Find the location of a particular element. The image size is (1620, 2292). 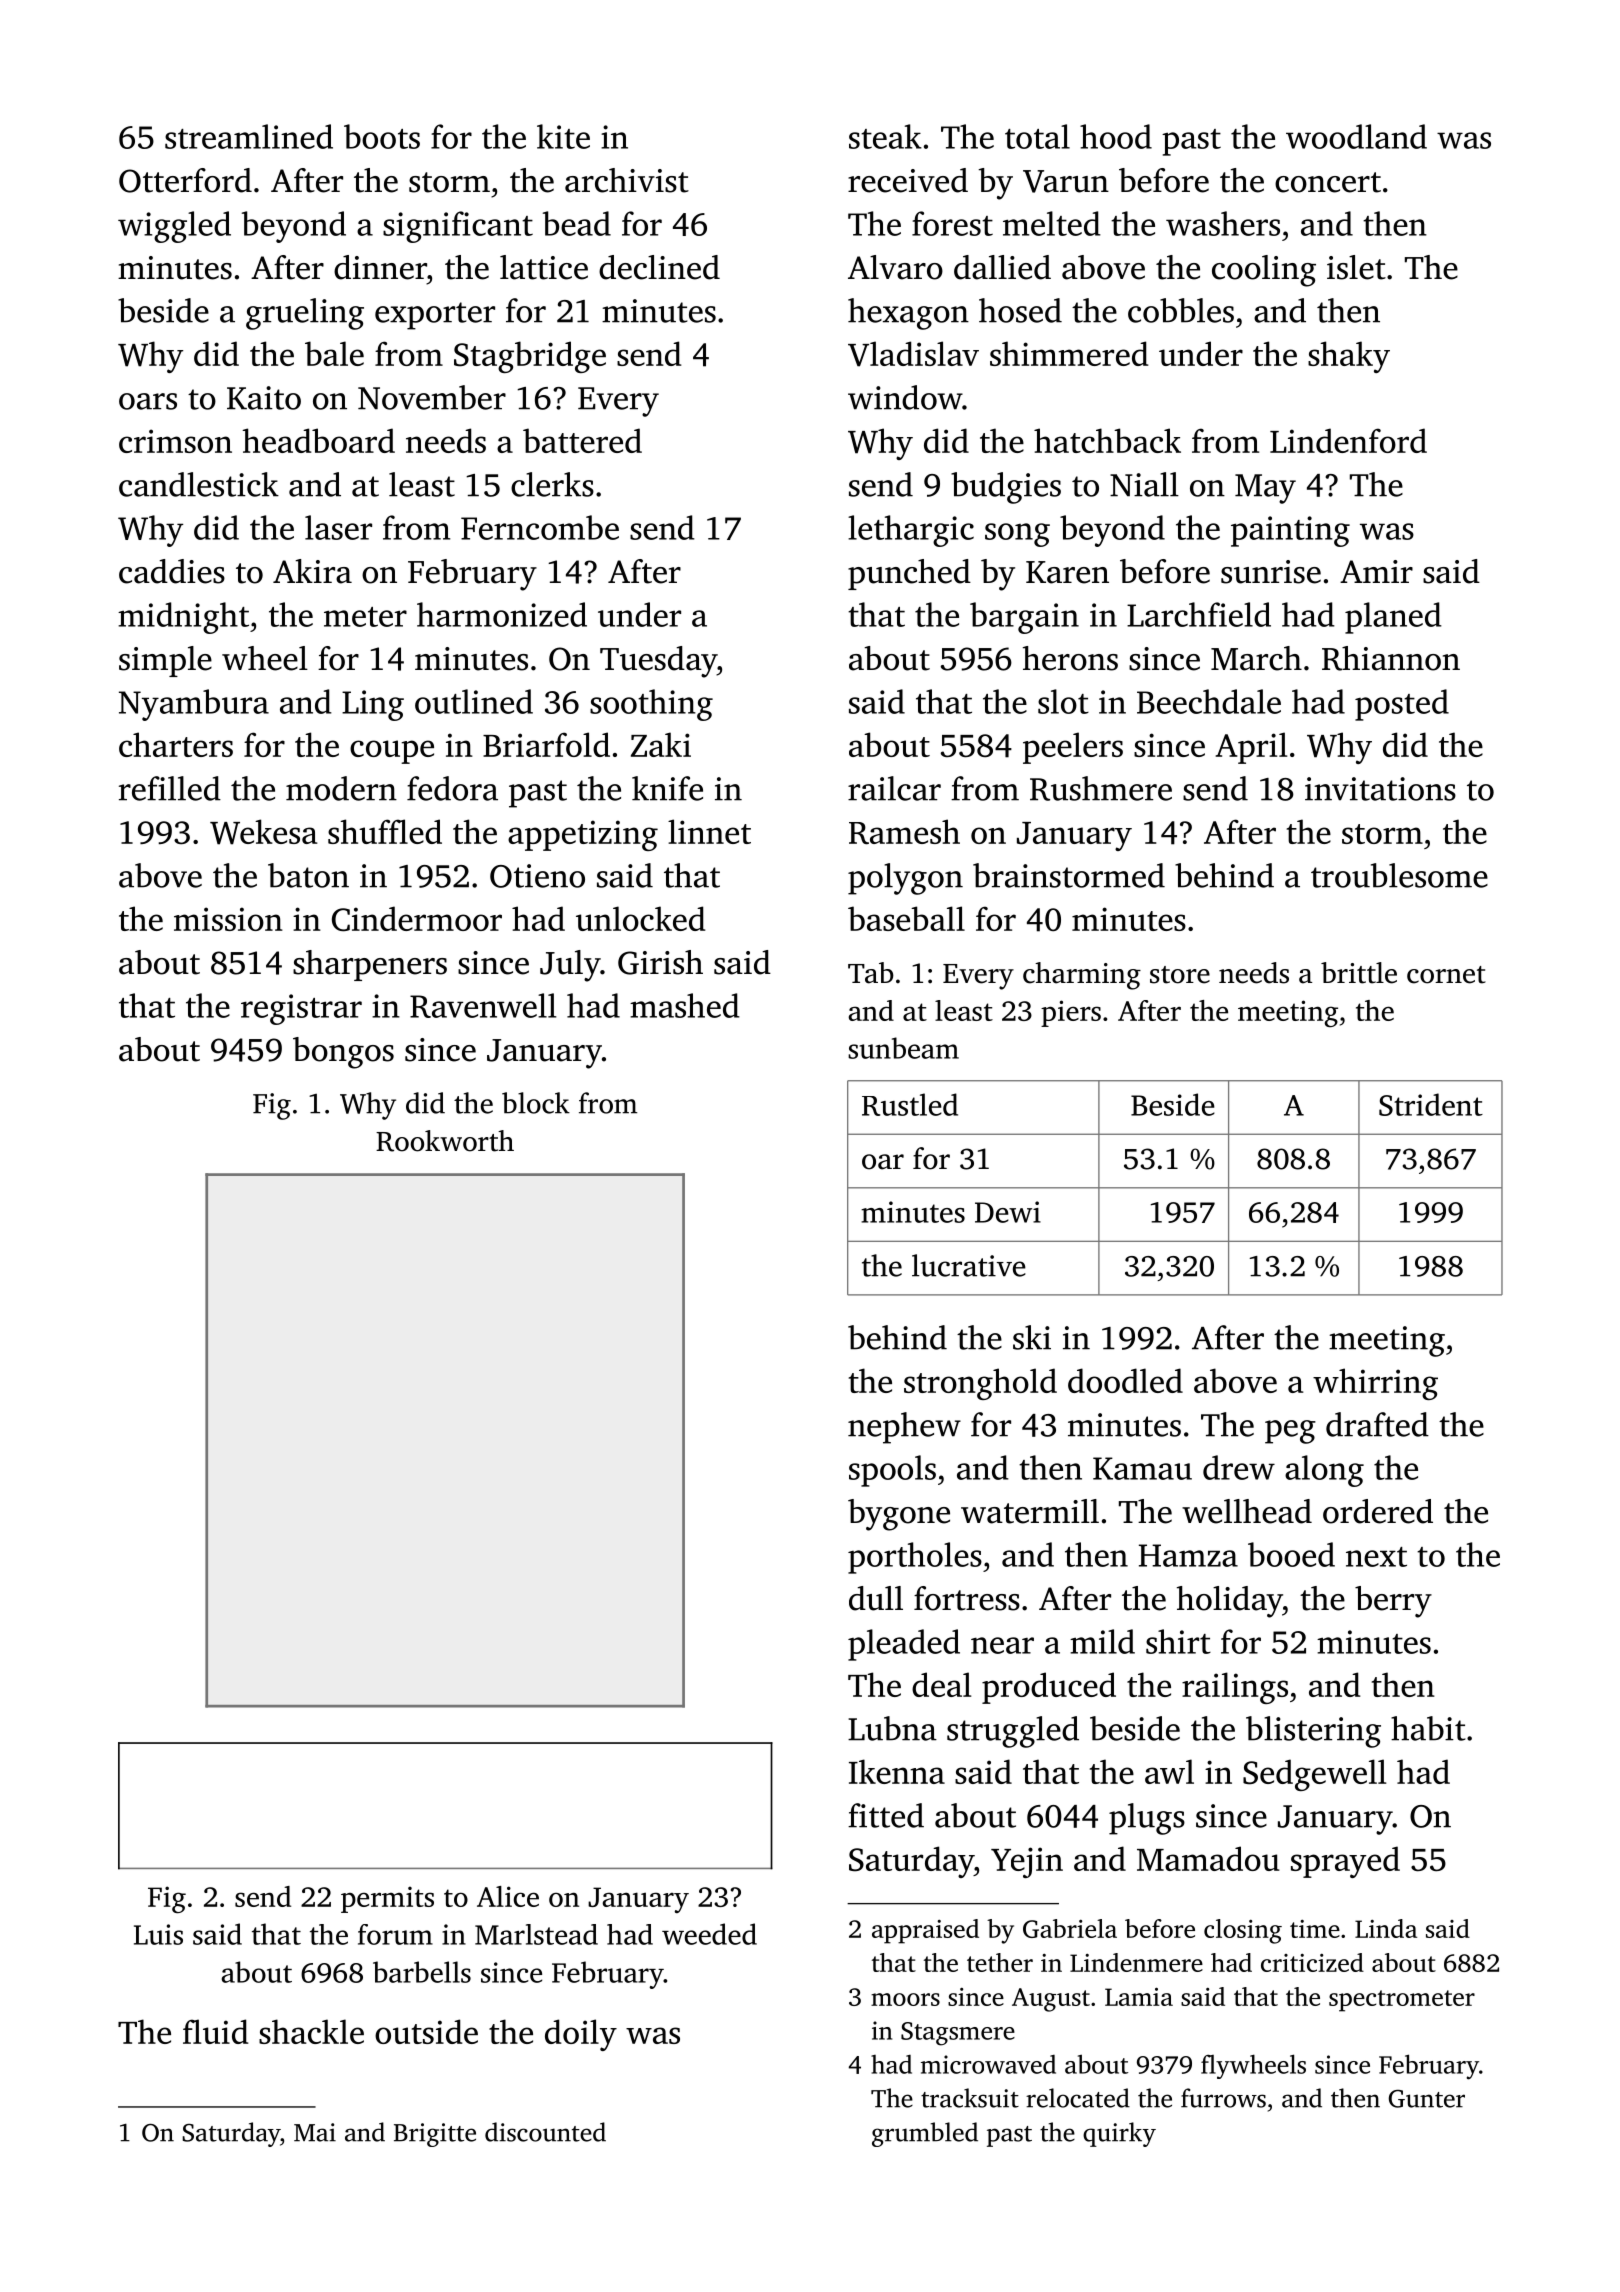

doily is located at coordinates (581, 2035).
